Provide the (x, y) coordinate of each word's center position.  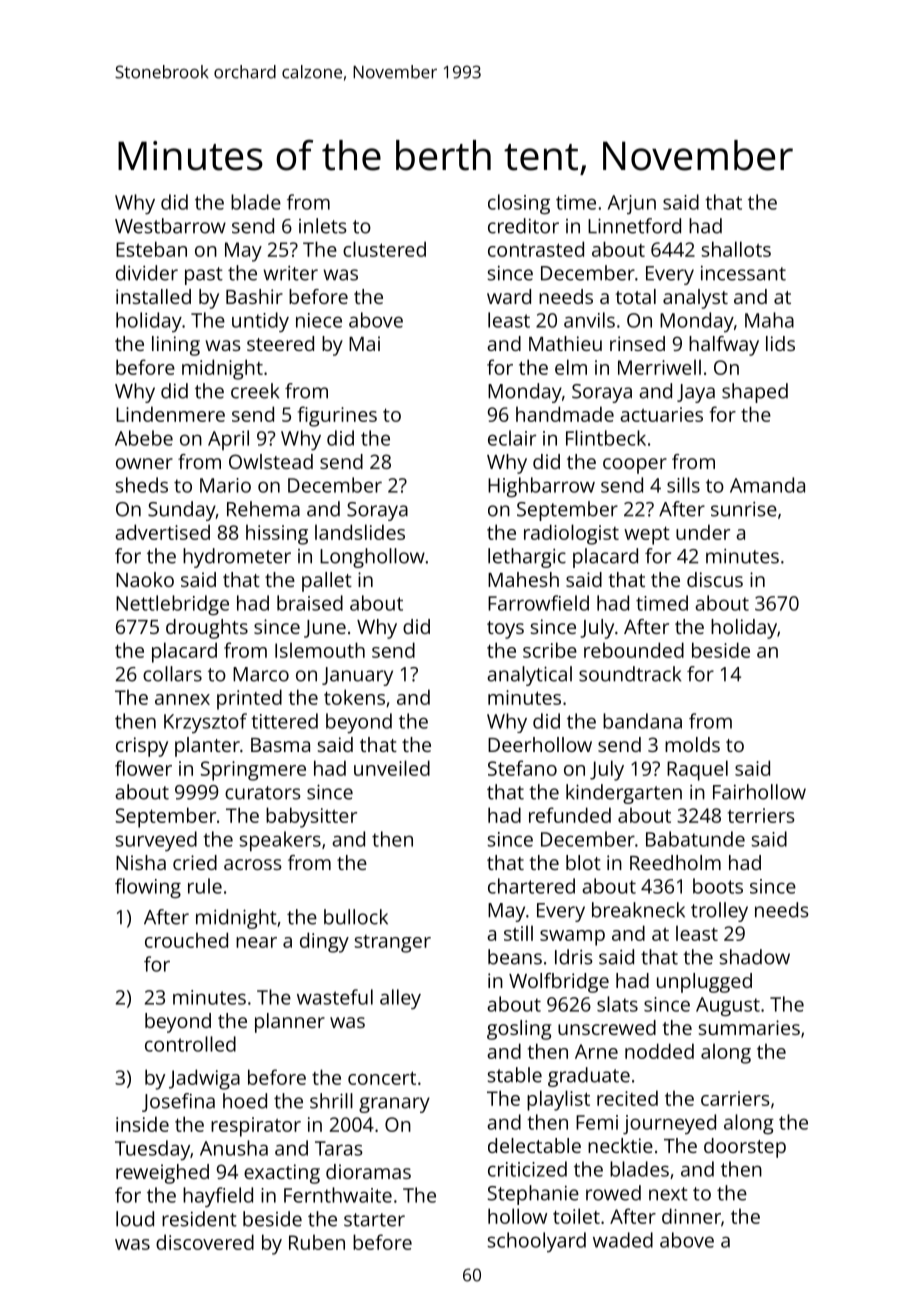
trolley (719, 912)
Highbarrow (541, 487)
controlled (190, 1044)
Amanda (767, 485)
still (518, 933)
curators (263, 793)
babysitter (311, 817)
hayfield (218, 1197)
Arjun (632, 204)
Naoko (145, 579)
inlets (323, 226)
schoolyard (536, 1242)
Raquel (697, 770)
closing (519, 204)
